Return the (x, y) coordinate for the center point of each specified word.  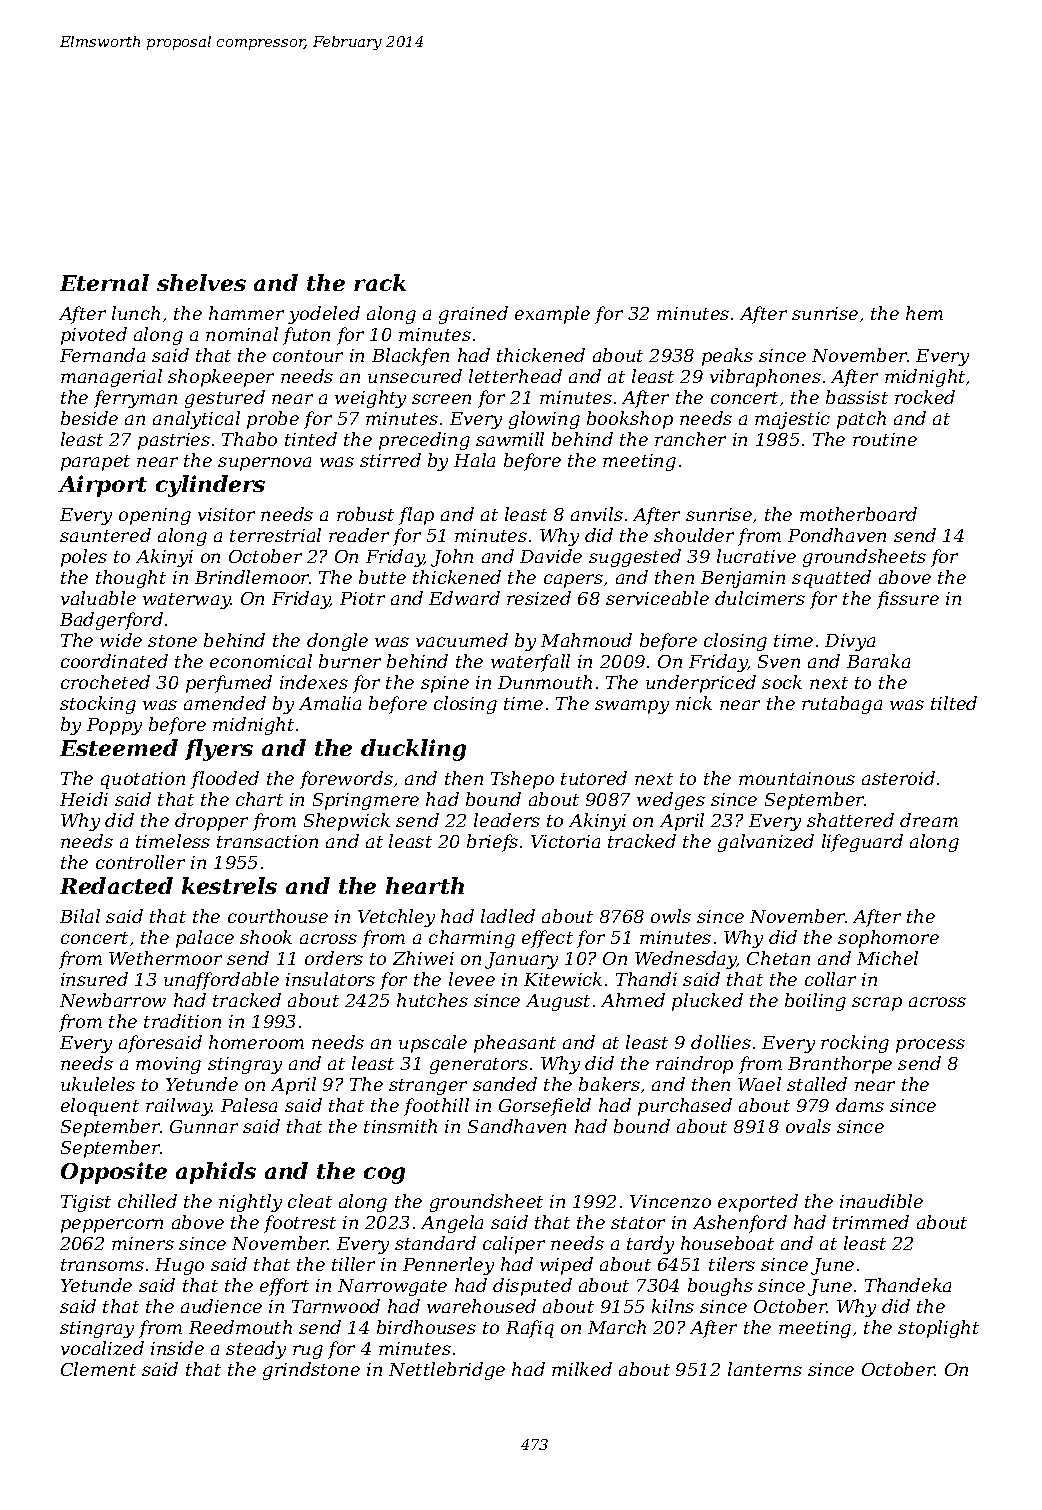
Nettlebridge (447, 1371)
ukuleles (98, 1084)
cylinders (210, 486)
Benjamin (743, 579)
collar (830, 979)
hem (924, 313)
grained (473, 315)
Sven (779, 661)
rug (308, 1352)
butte (382, 577)
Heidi (84, 799)
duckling (413, 750)
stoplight (938, 1329)
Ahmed (633, 1000)
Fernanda (102, 355)
